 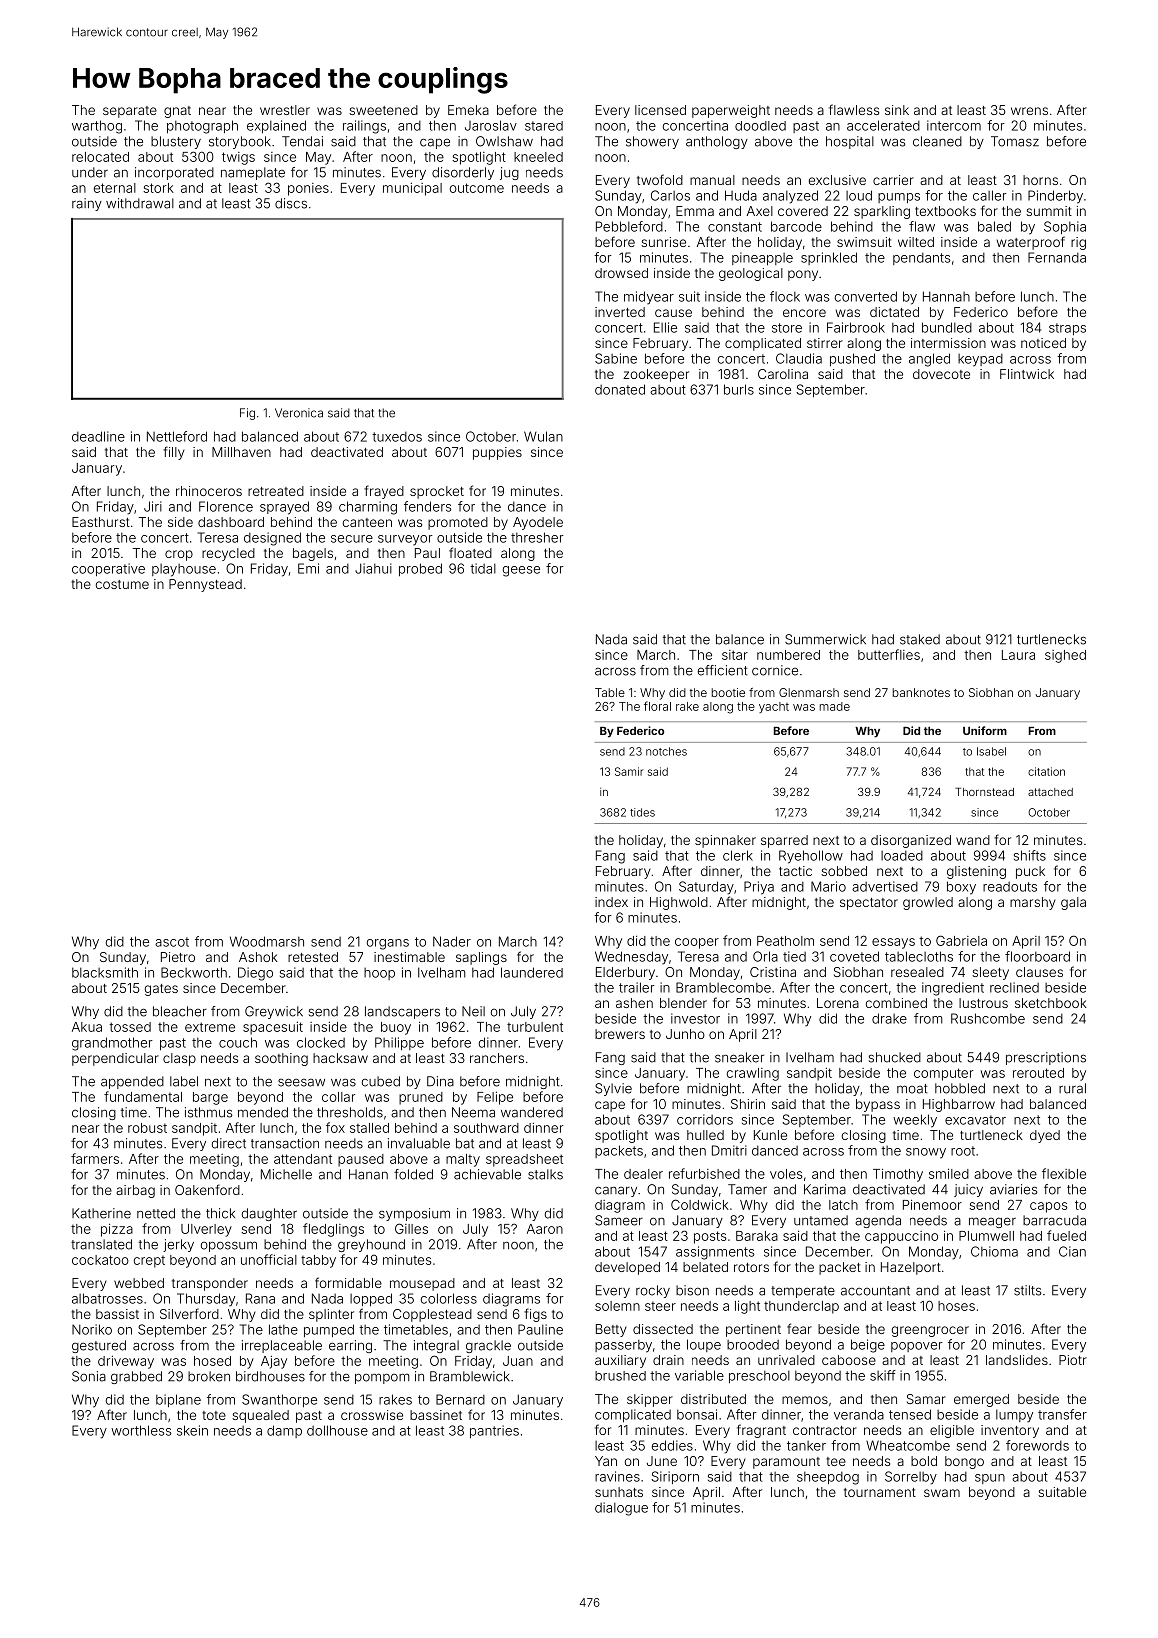 What do you see at coordinates (521, 571) in the document?
I see `geese` at bounding box center [521, 571].
